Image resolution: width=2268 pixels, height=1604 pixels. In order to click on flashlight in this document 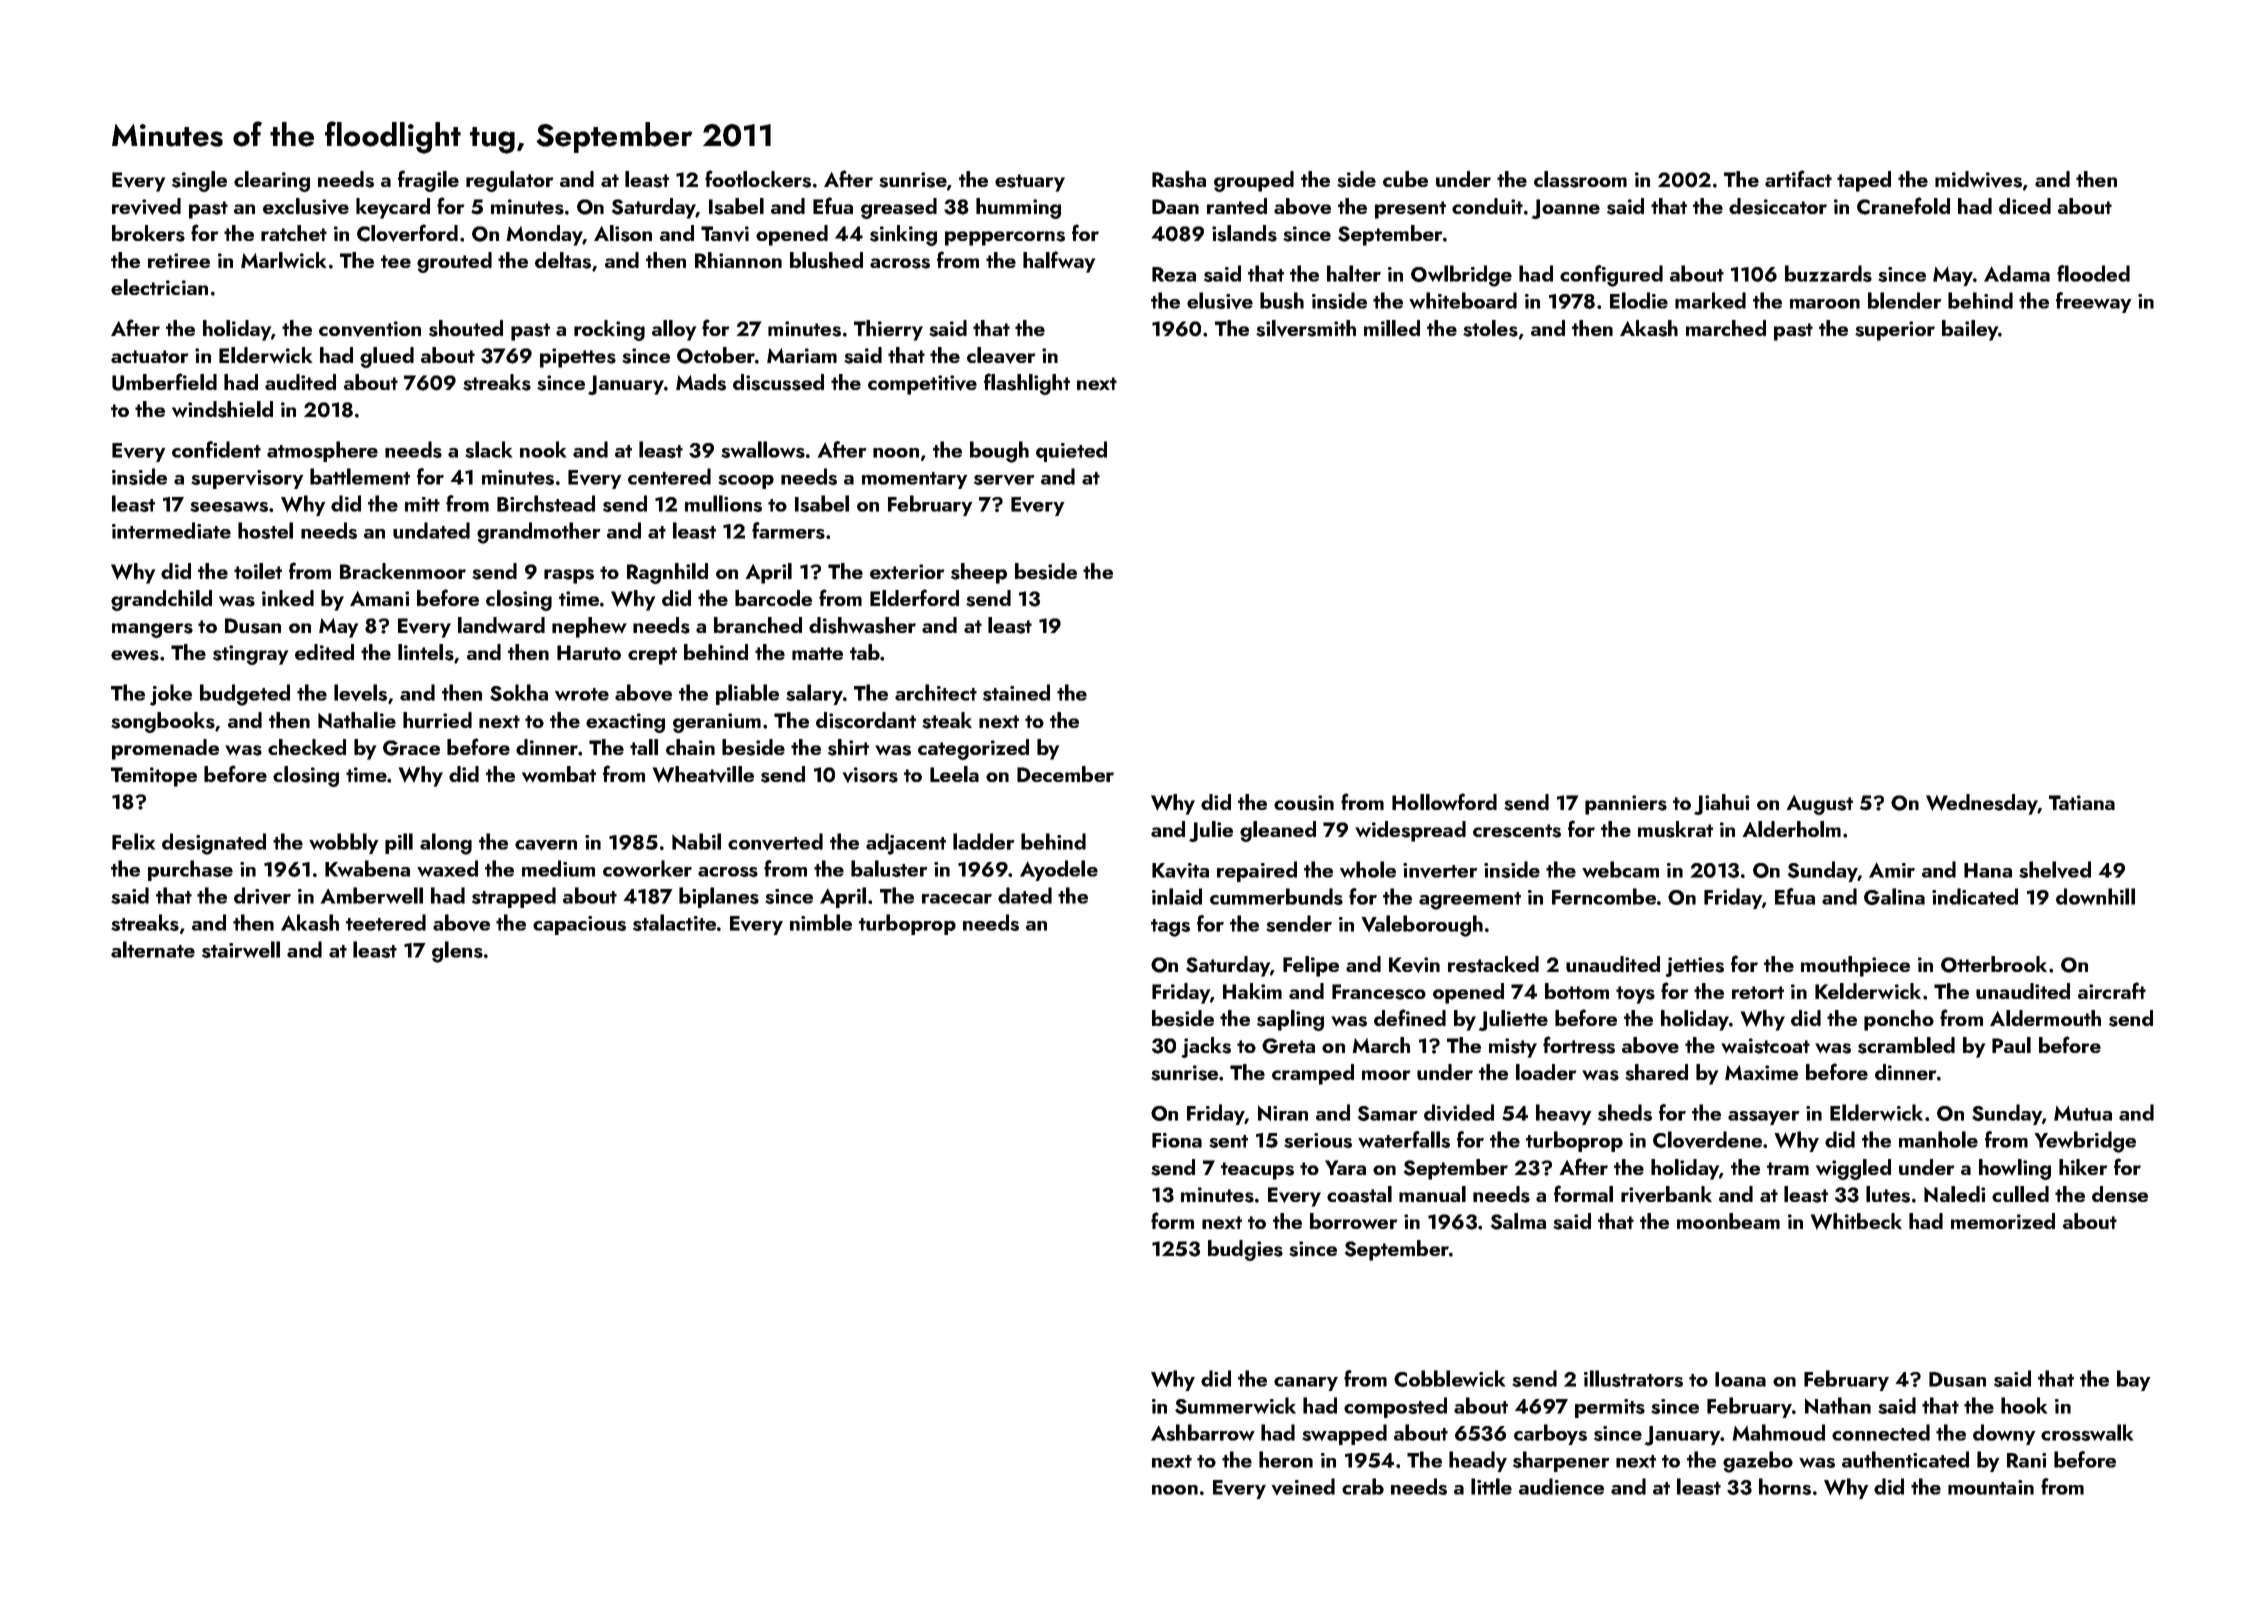, I will do `click(1027, 384)`.
